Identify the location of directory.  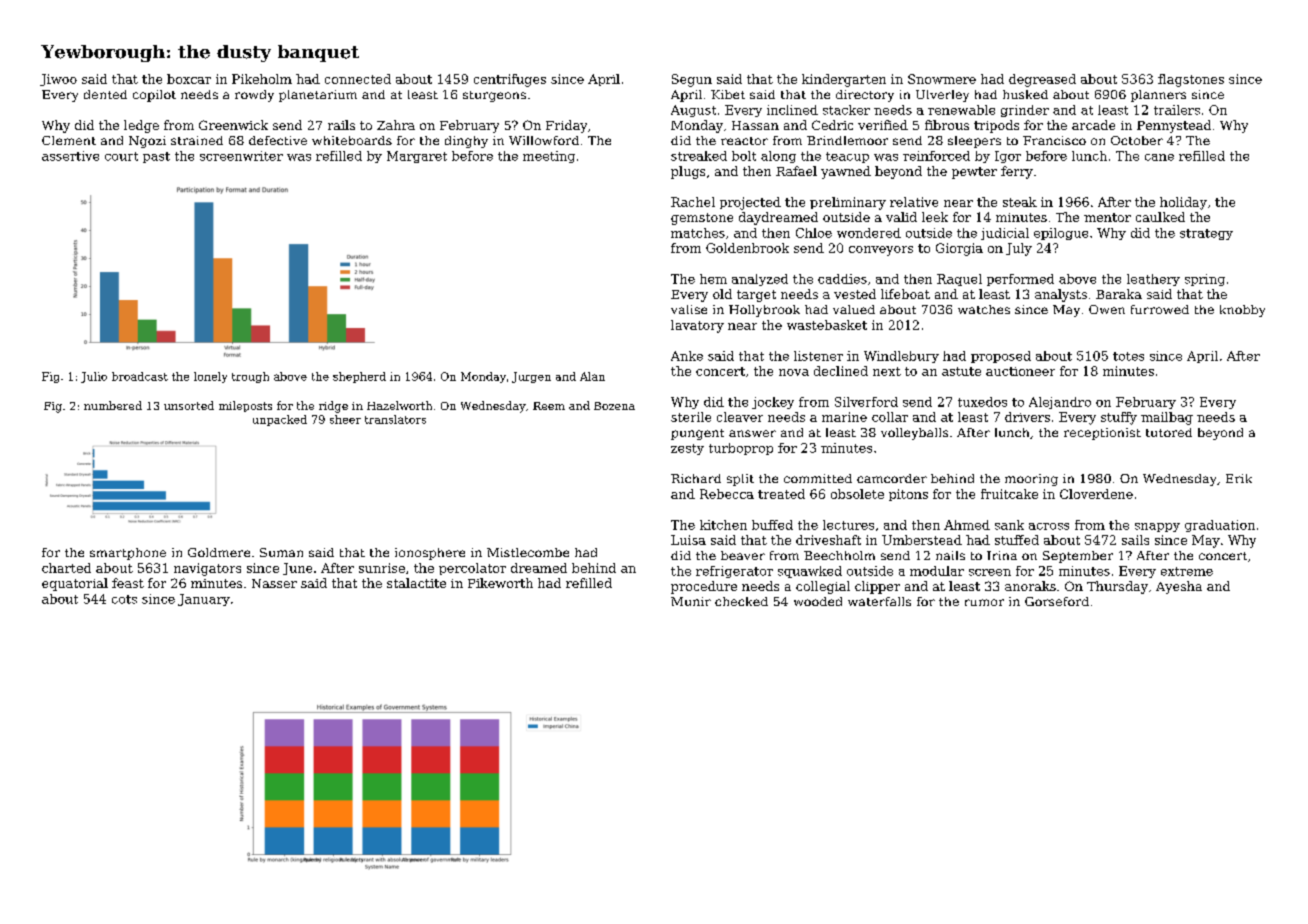
(865, 96).
